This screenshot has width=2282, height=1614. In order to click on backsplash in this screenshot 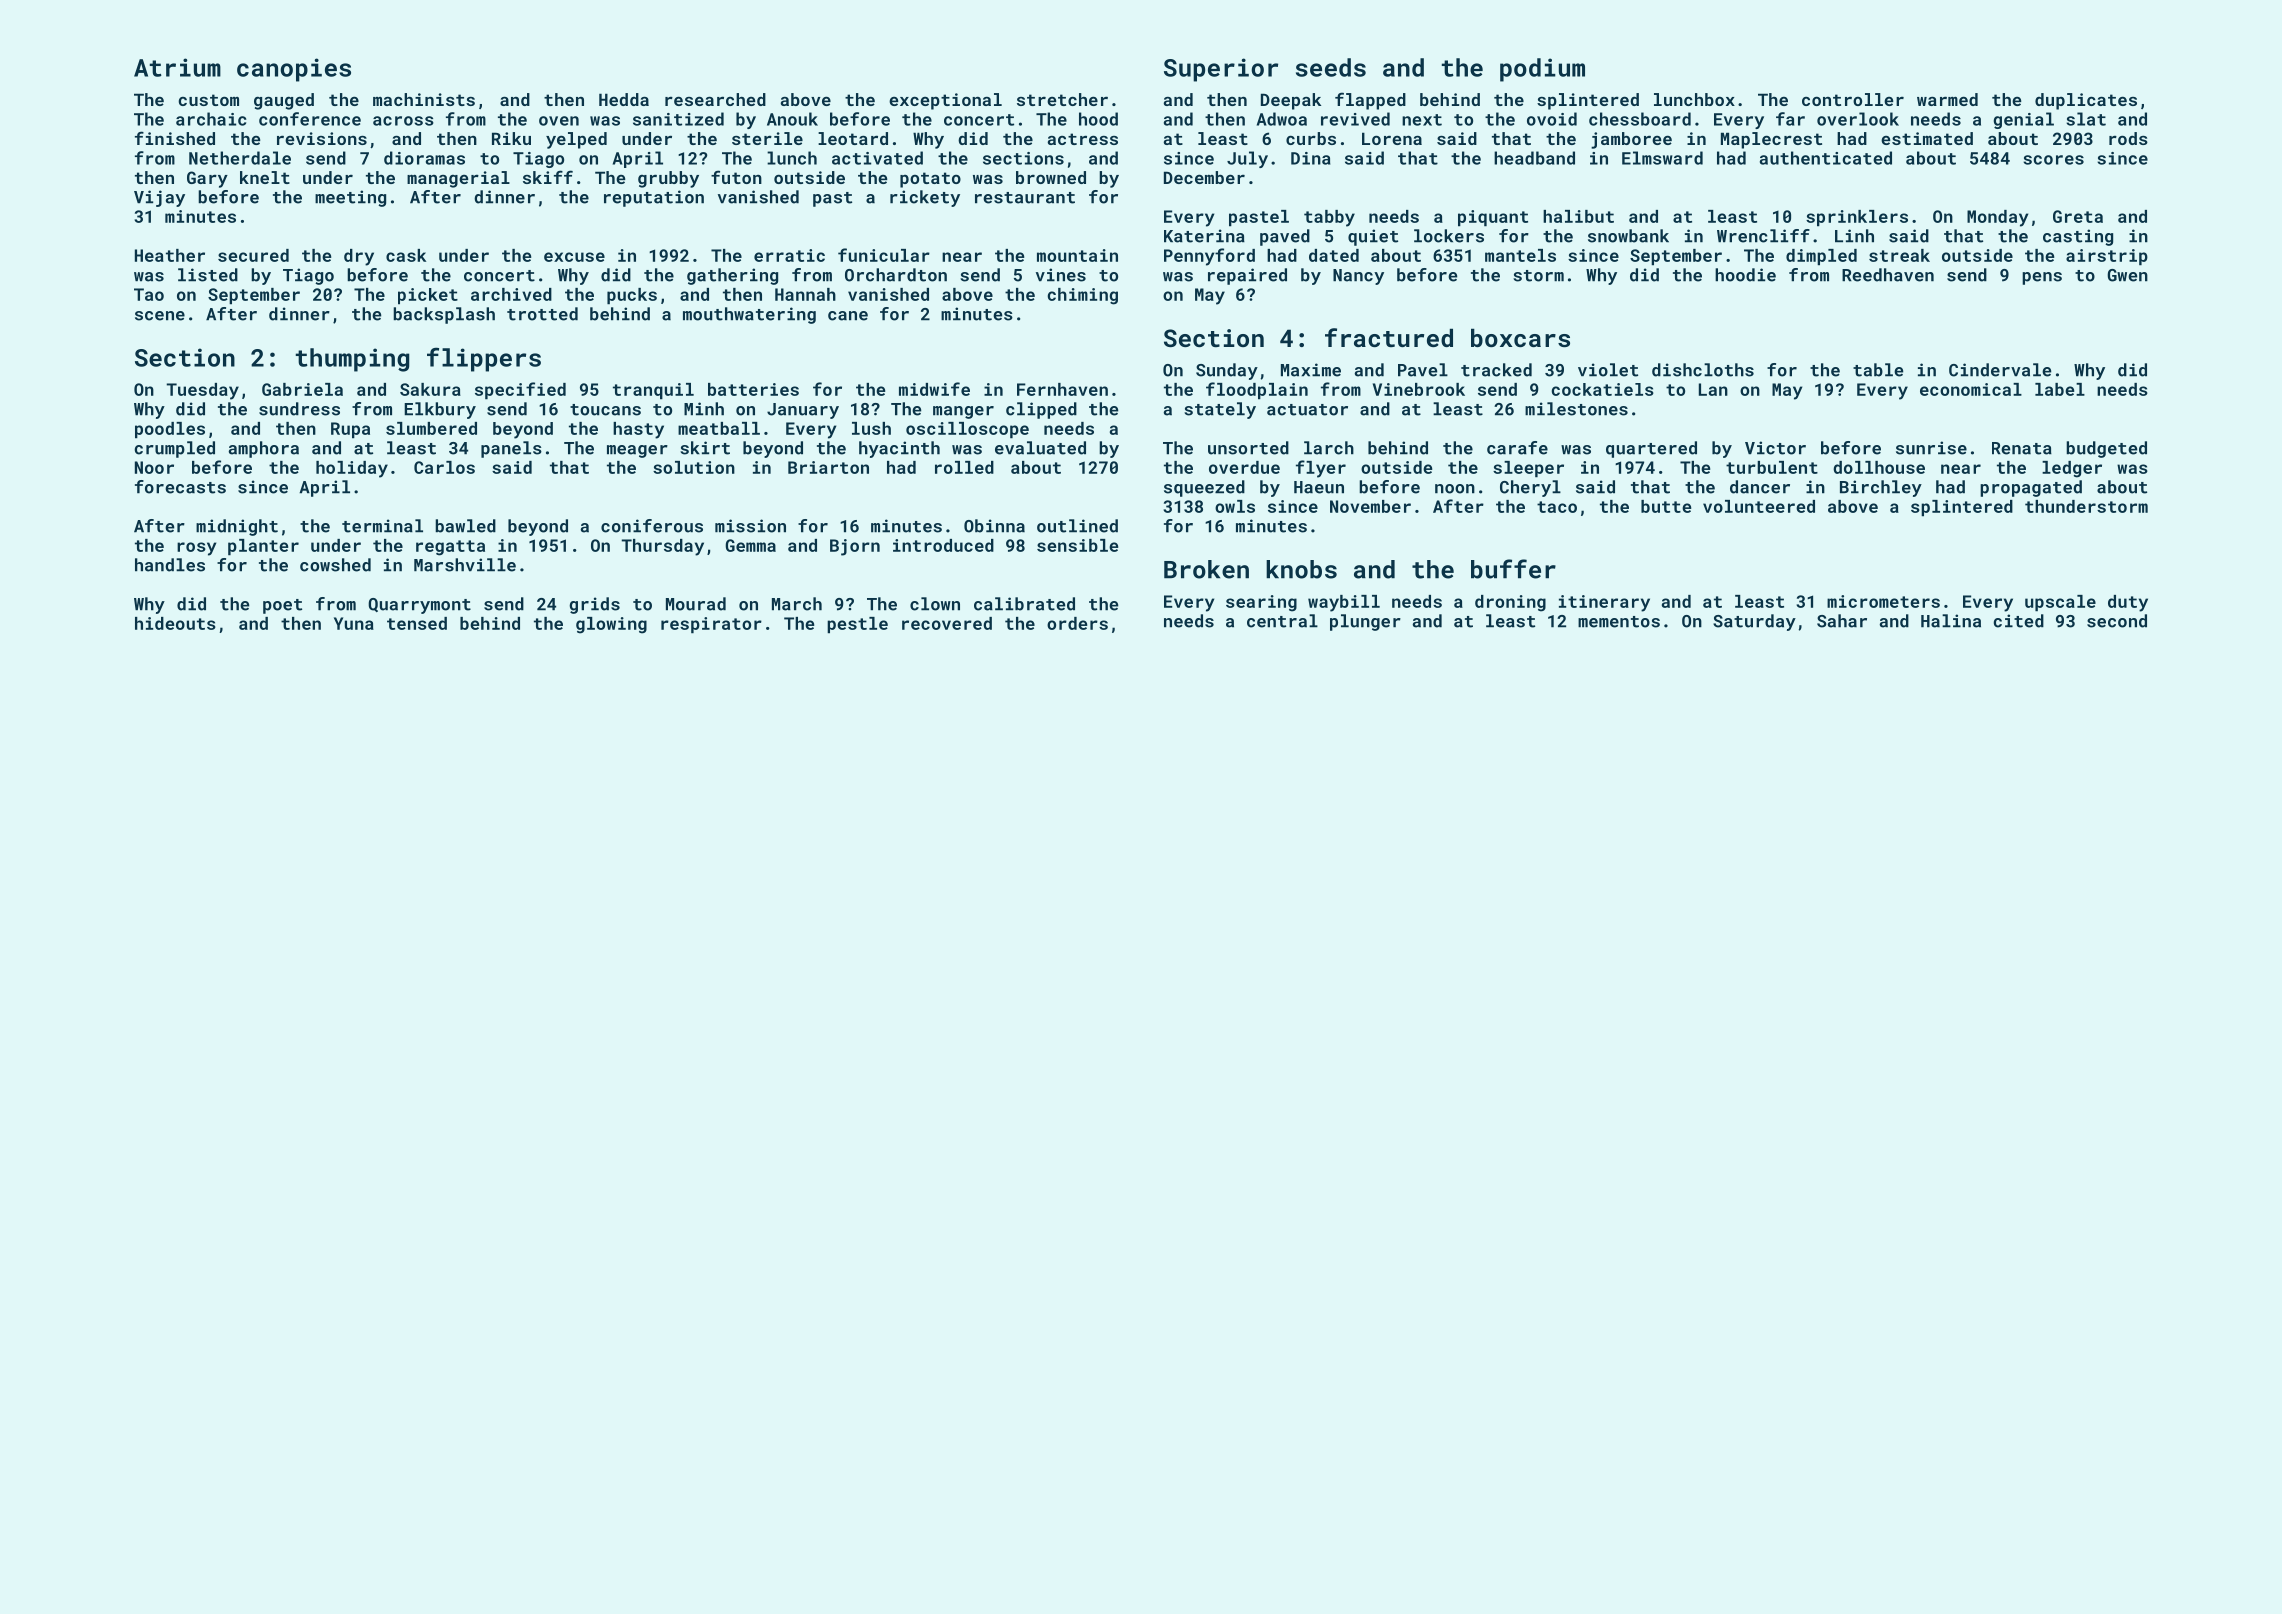, I will do `click(444, 315)`.
